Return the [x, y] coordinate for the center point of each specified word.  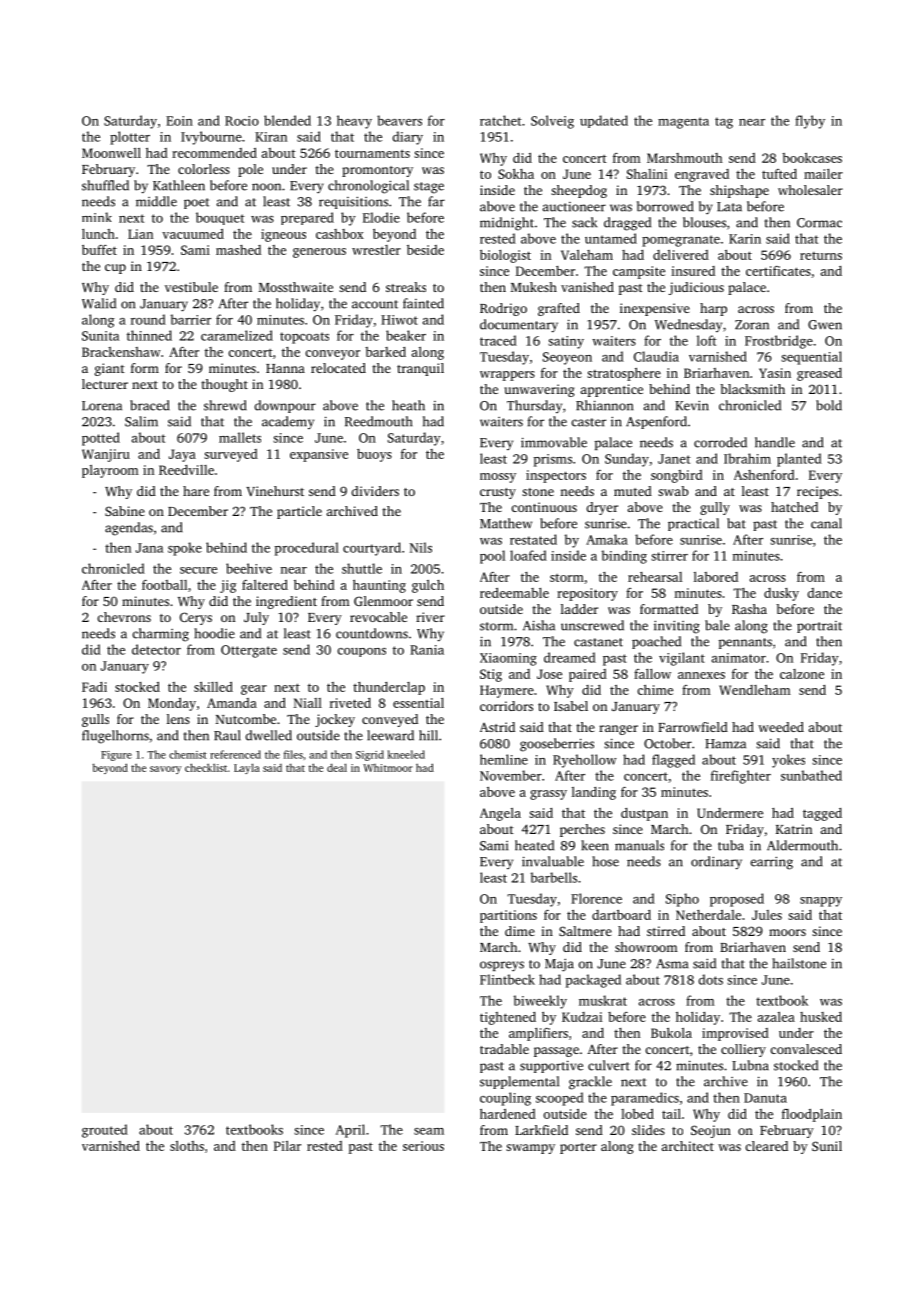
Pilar [287, 1146]
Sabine [125, 511]
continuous [544, 507]
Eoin [179, 121]
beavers [399, 120]
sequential [811, 358]
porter [578, 1148]
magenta [683, 123]
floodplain [812, 1115]
